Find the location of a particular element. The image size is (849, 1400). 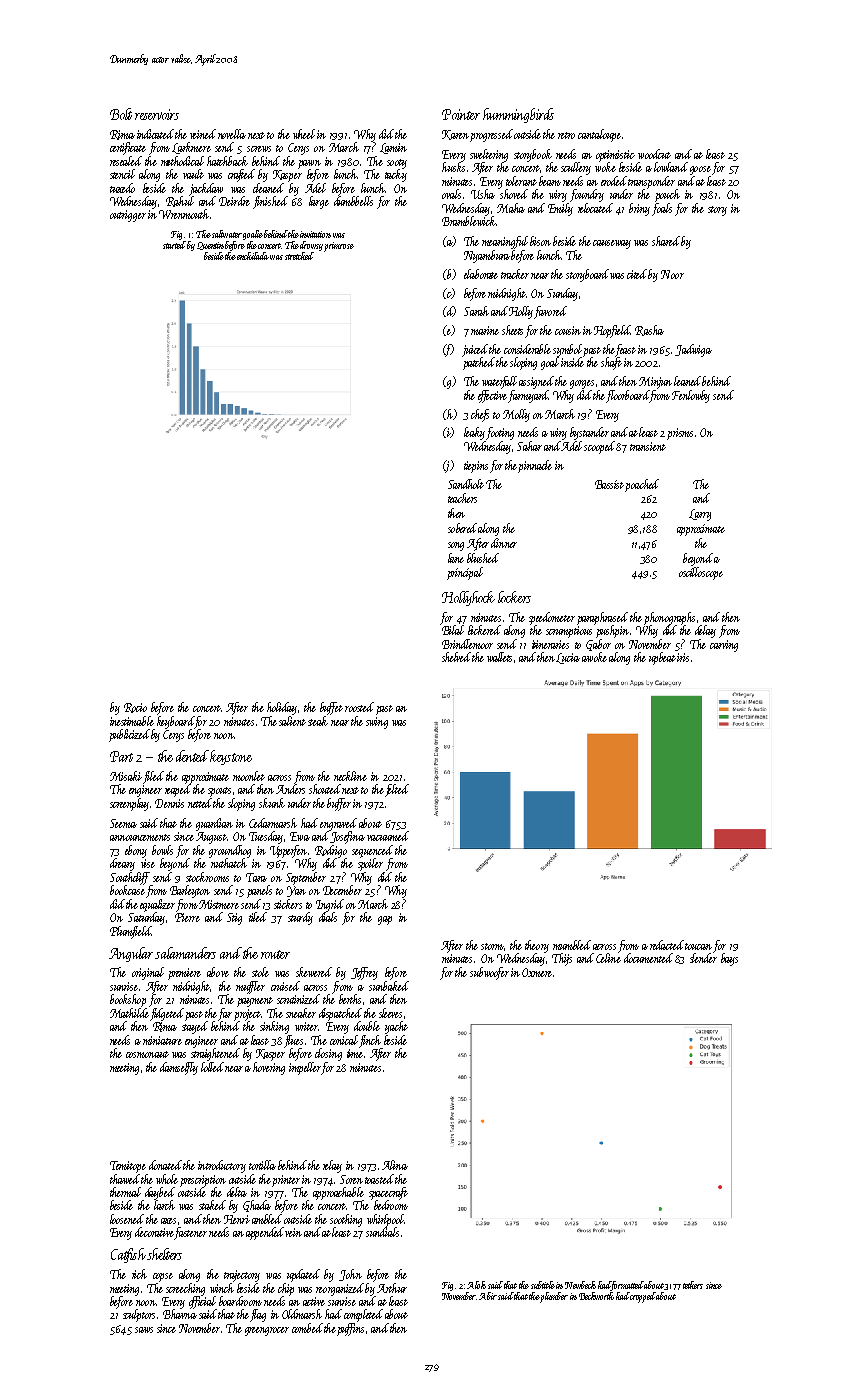

inside is located at coordinates (572, 362).
